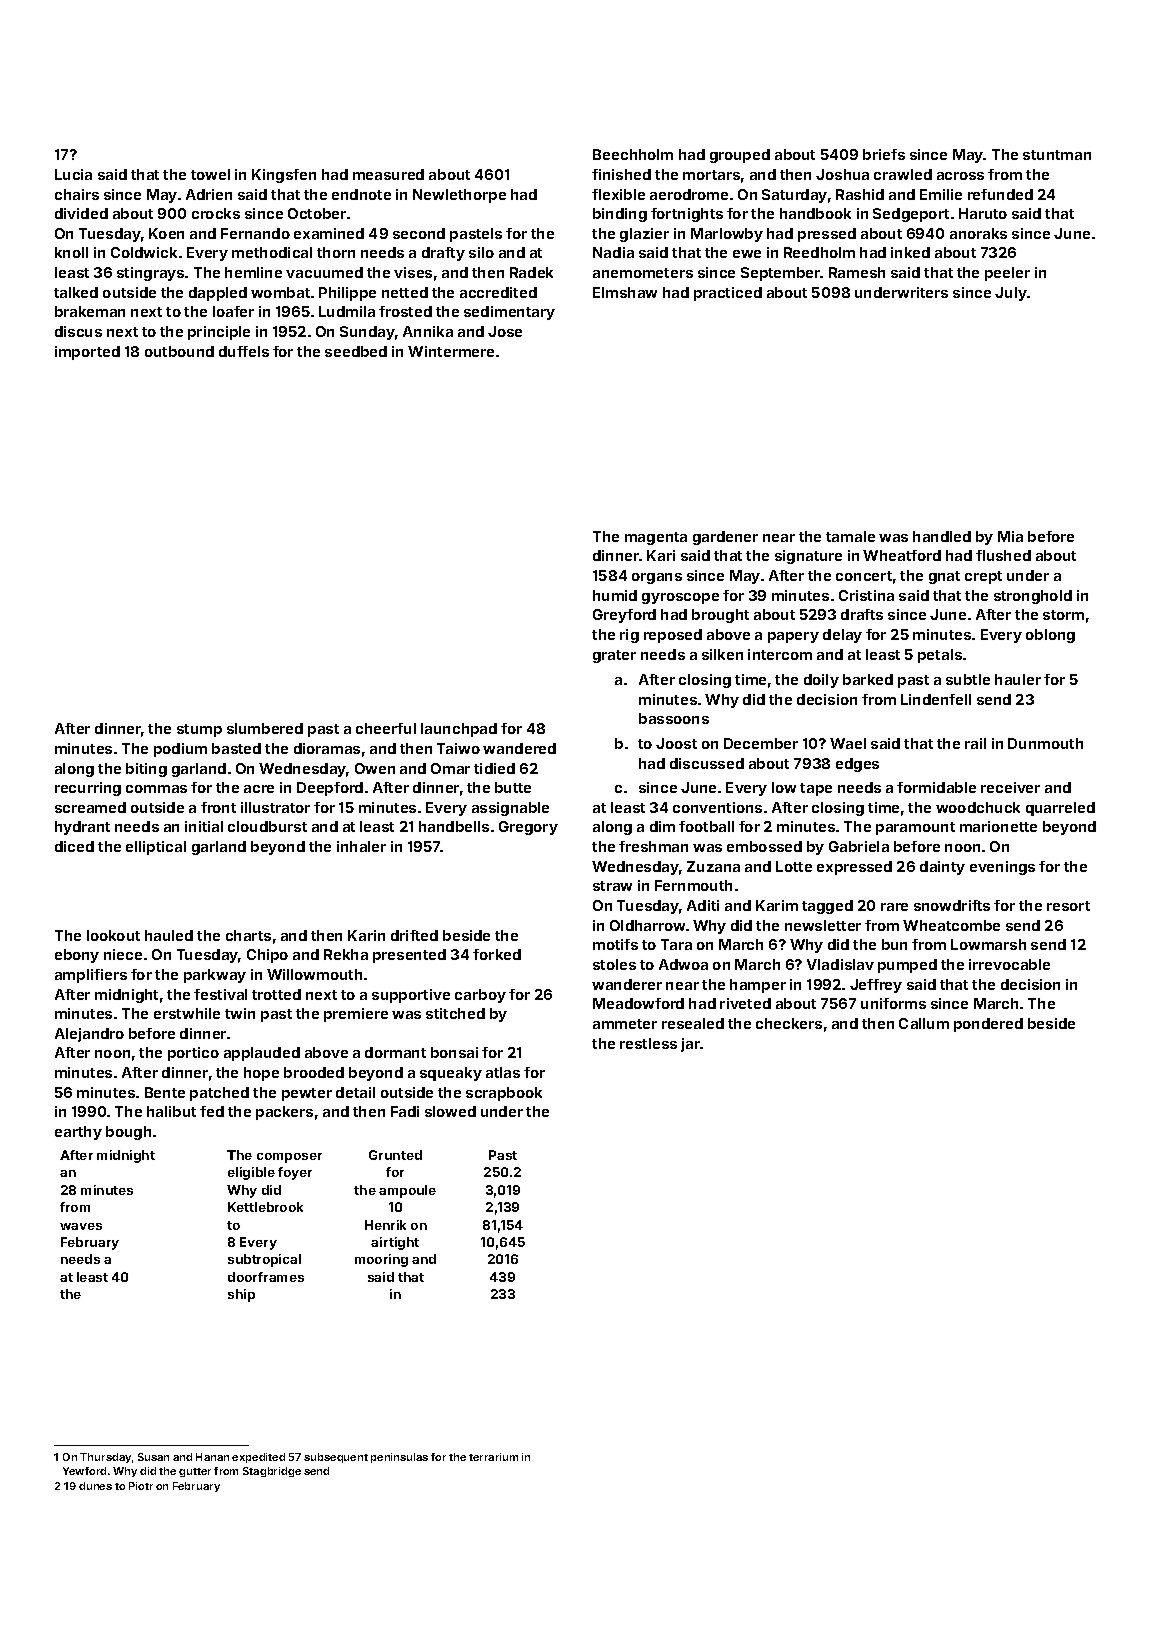 Image resolution: width=1152 pixels, height=1629 pixels. What do you see at coordinates (272, 1472) in the document?
I see `Stagbridge` at bounding box center [272, 1472].
